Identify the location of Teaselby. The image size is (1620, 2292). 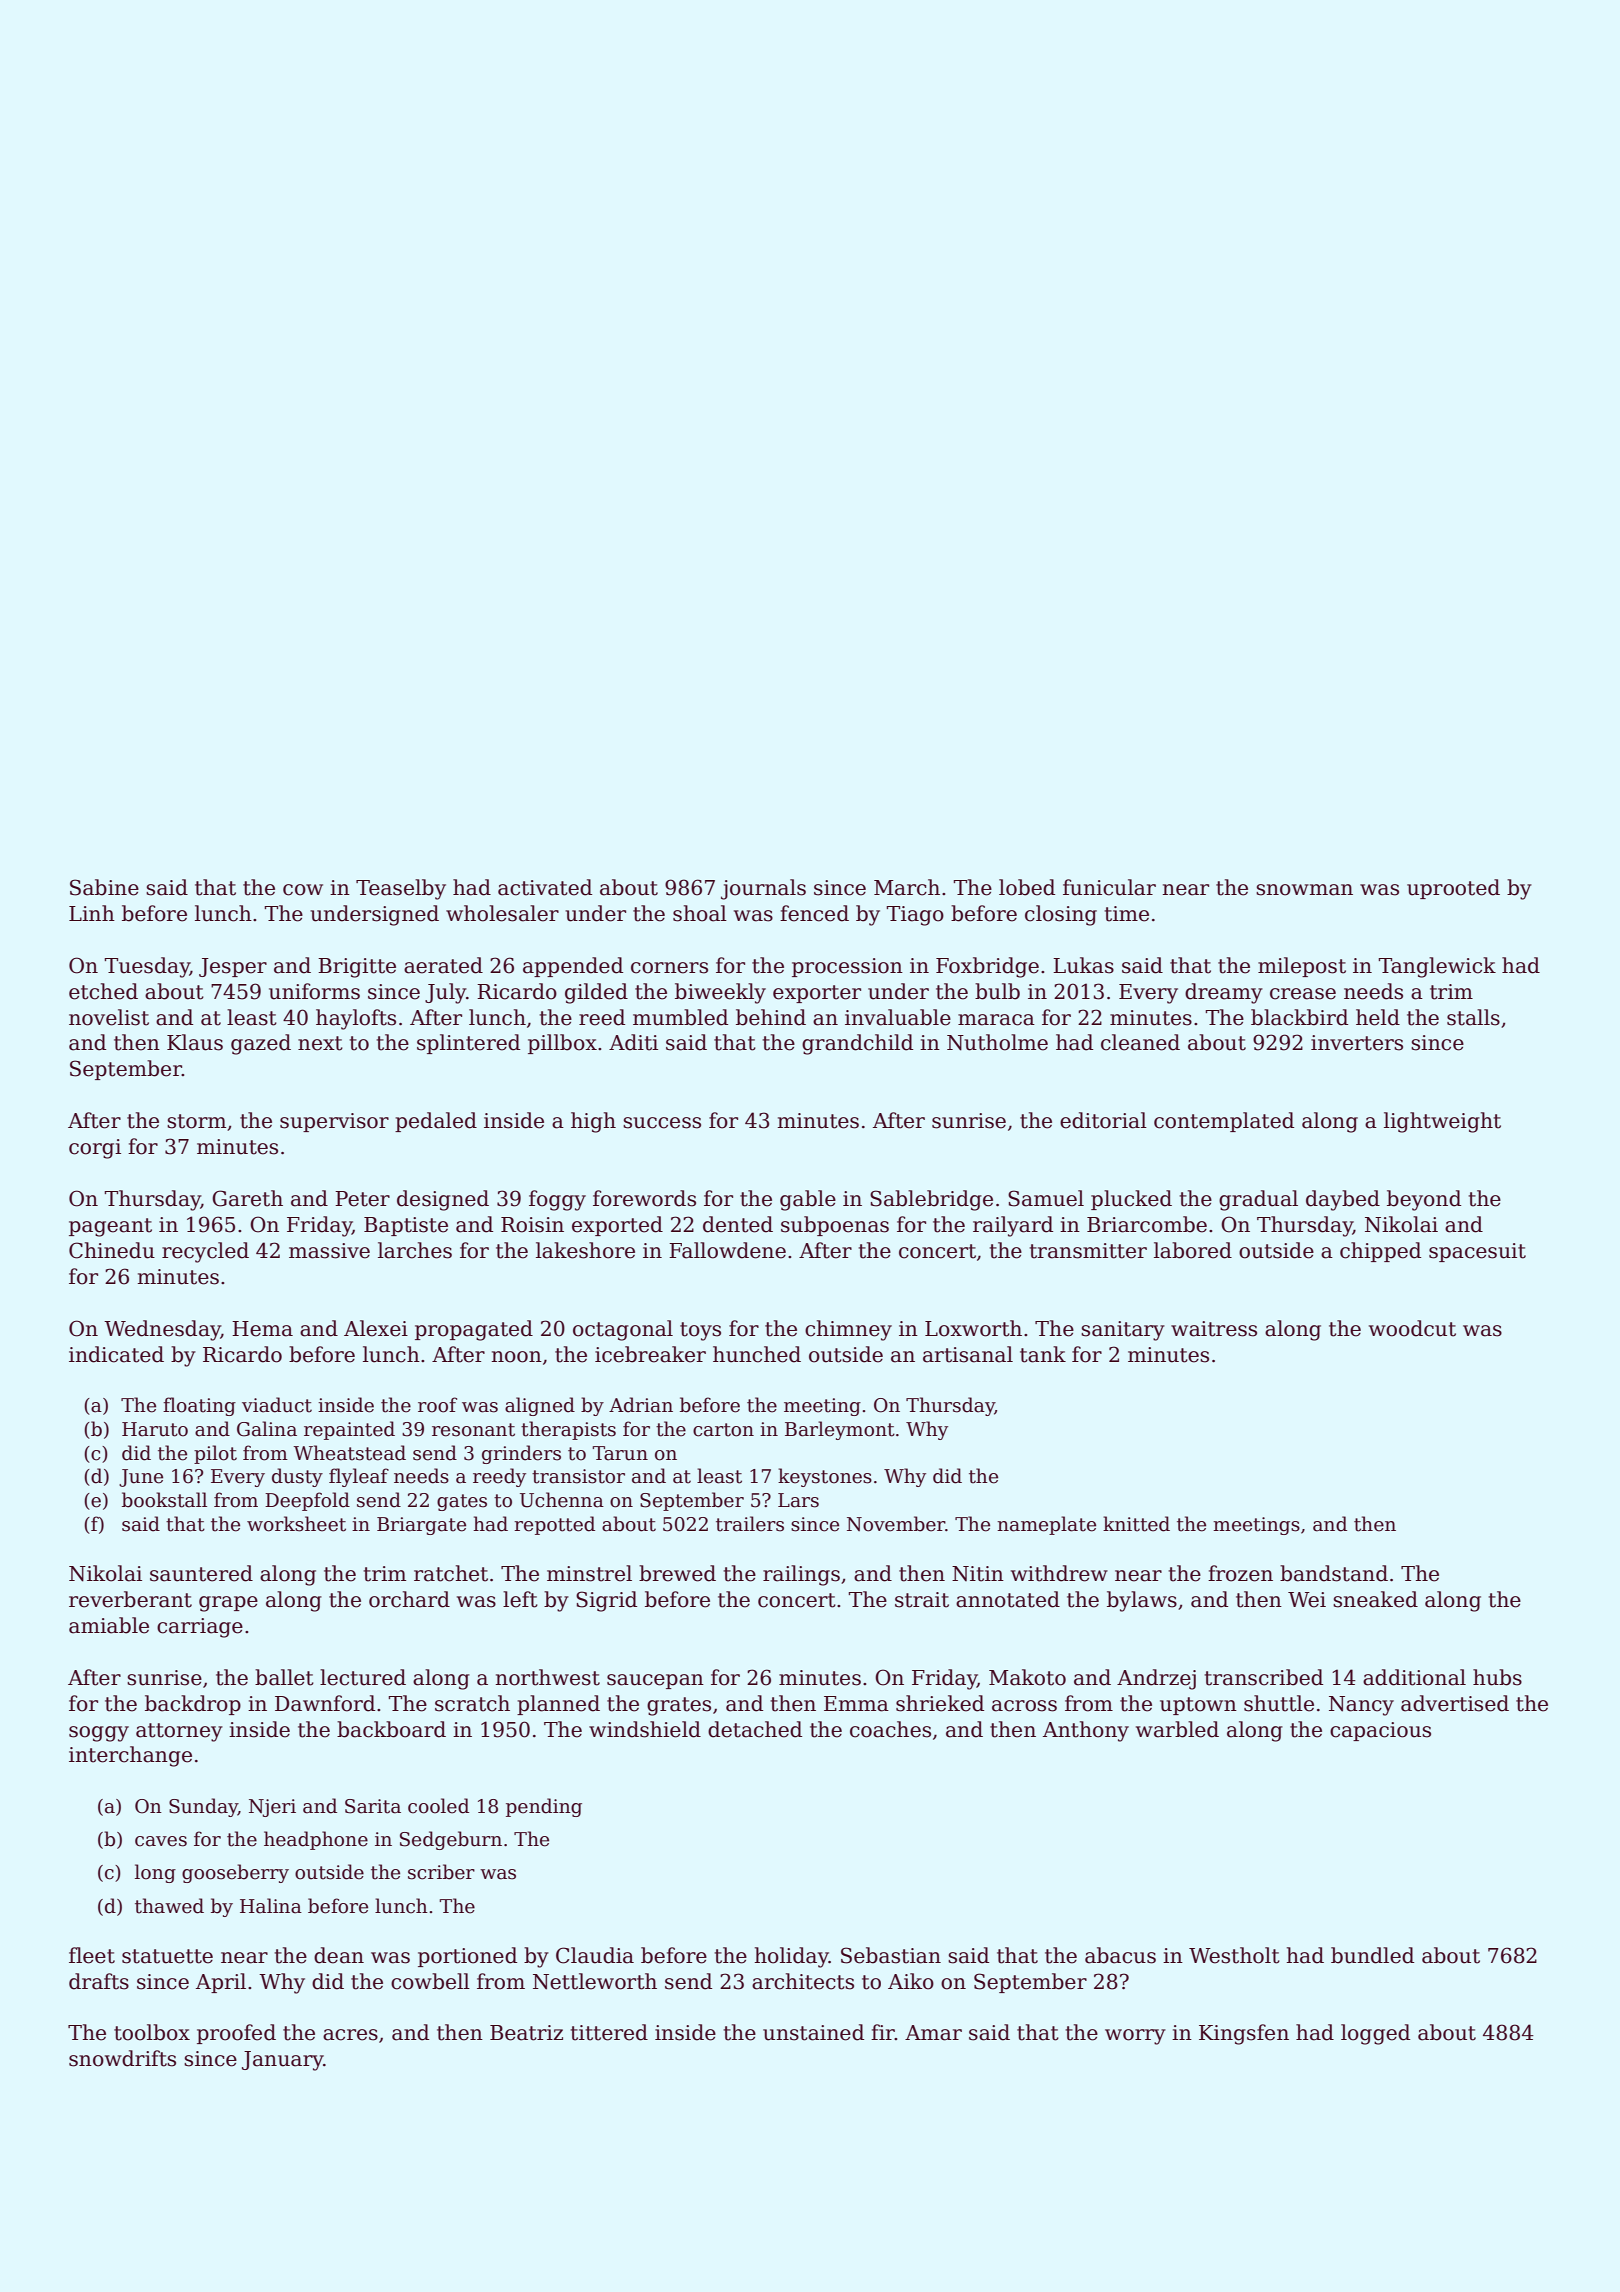
(401, 889).
